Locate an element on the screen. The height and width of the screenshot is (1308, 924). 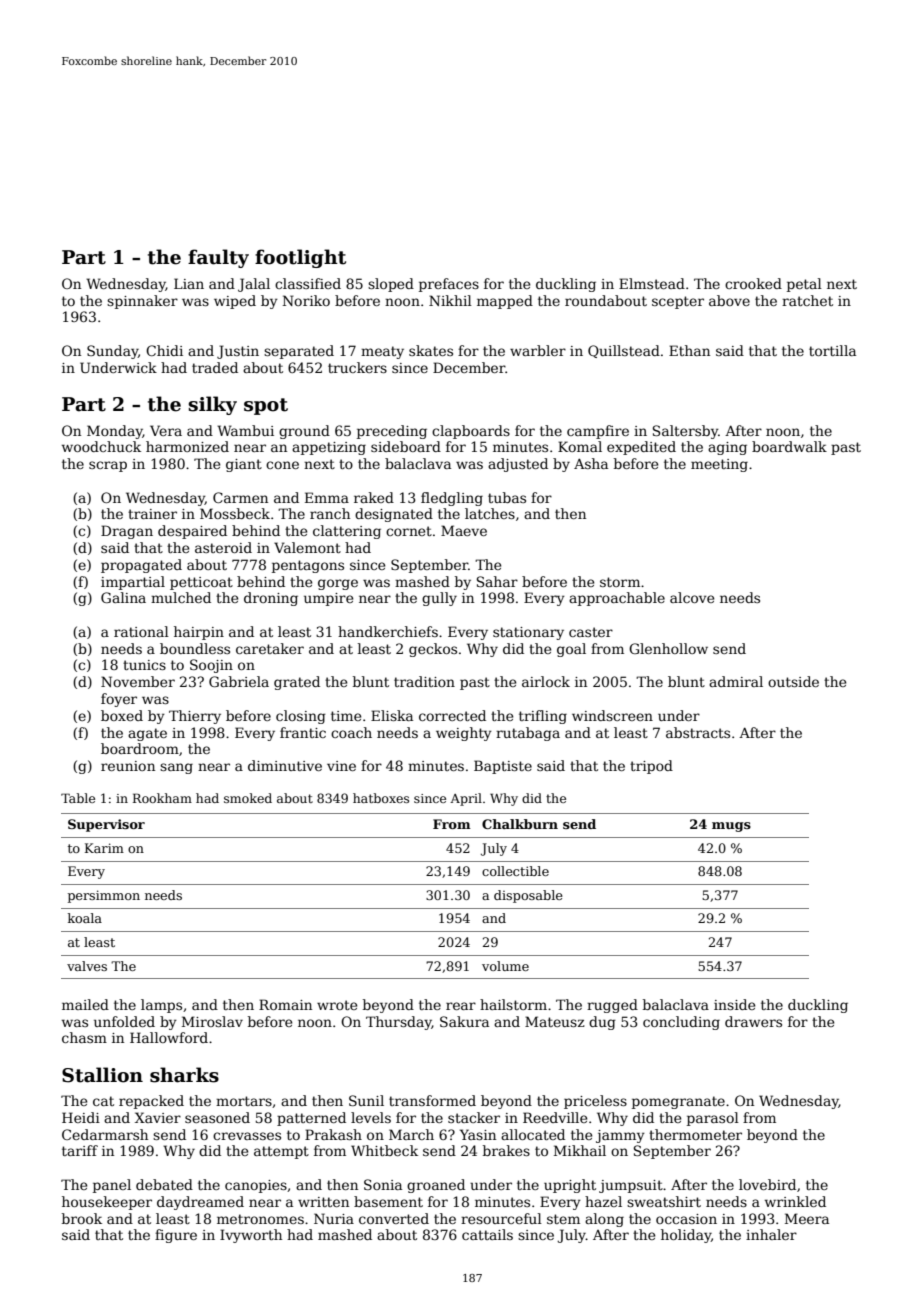
ground is located at coordinates (304, 432).
